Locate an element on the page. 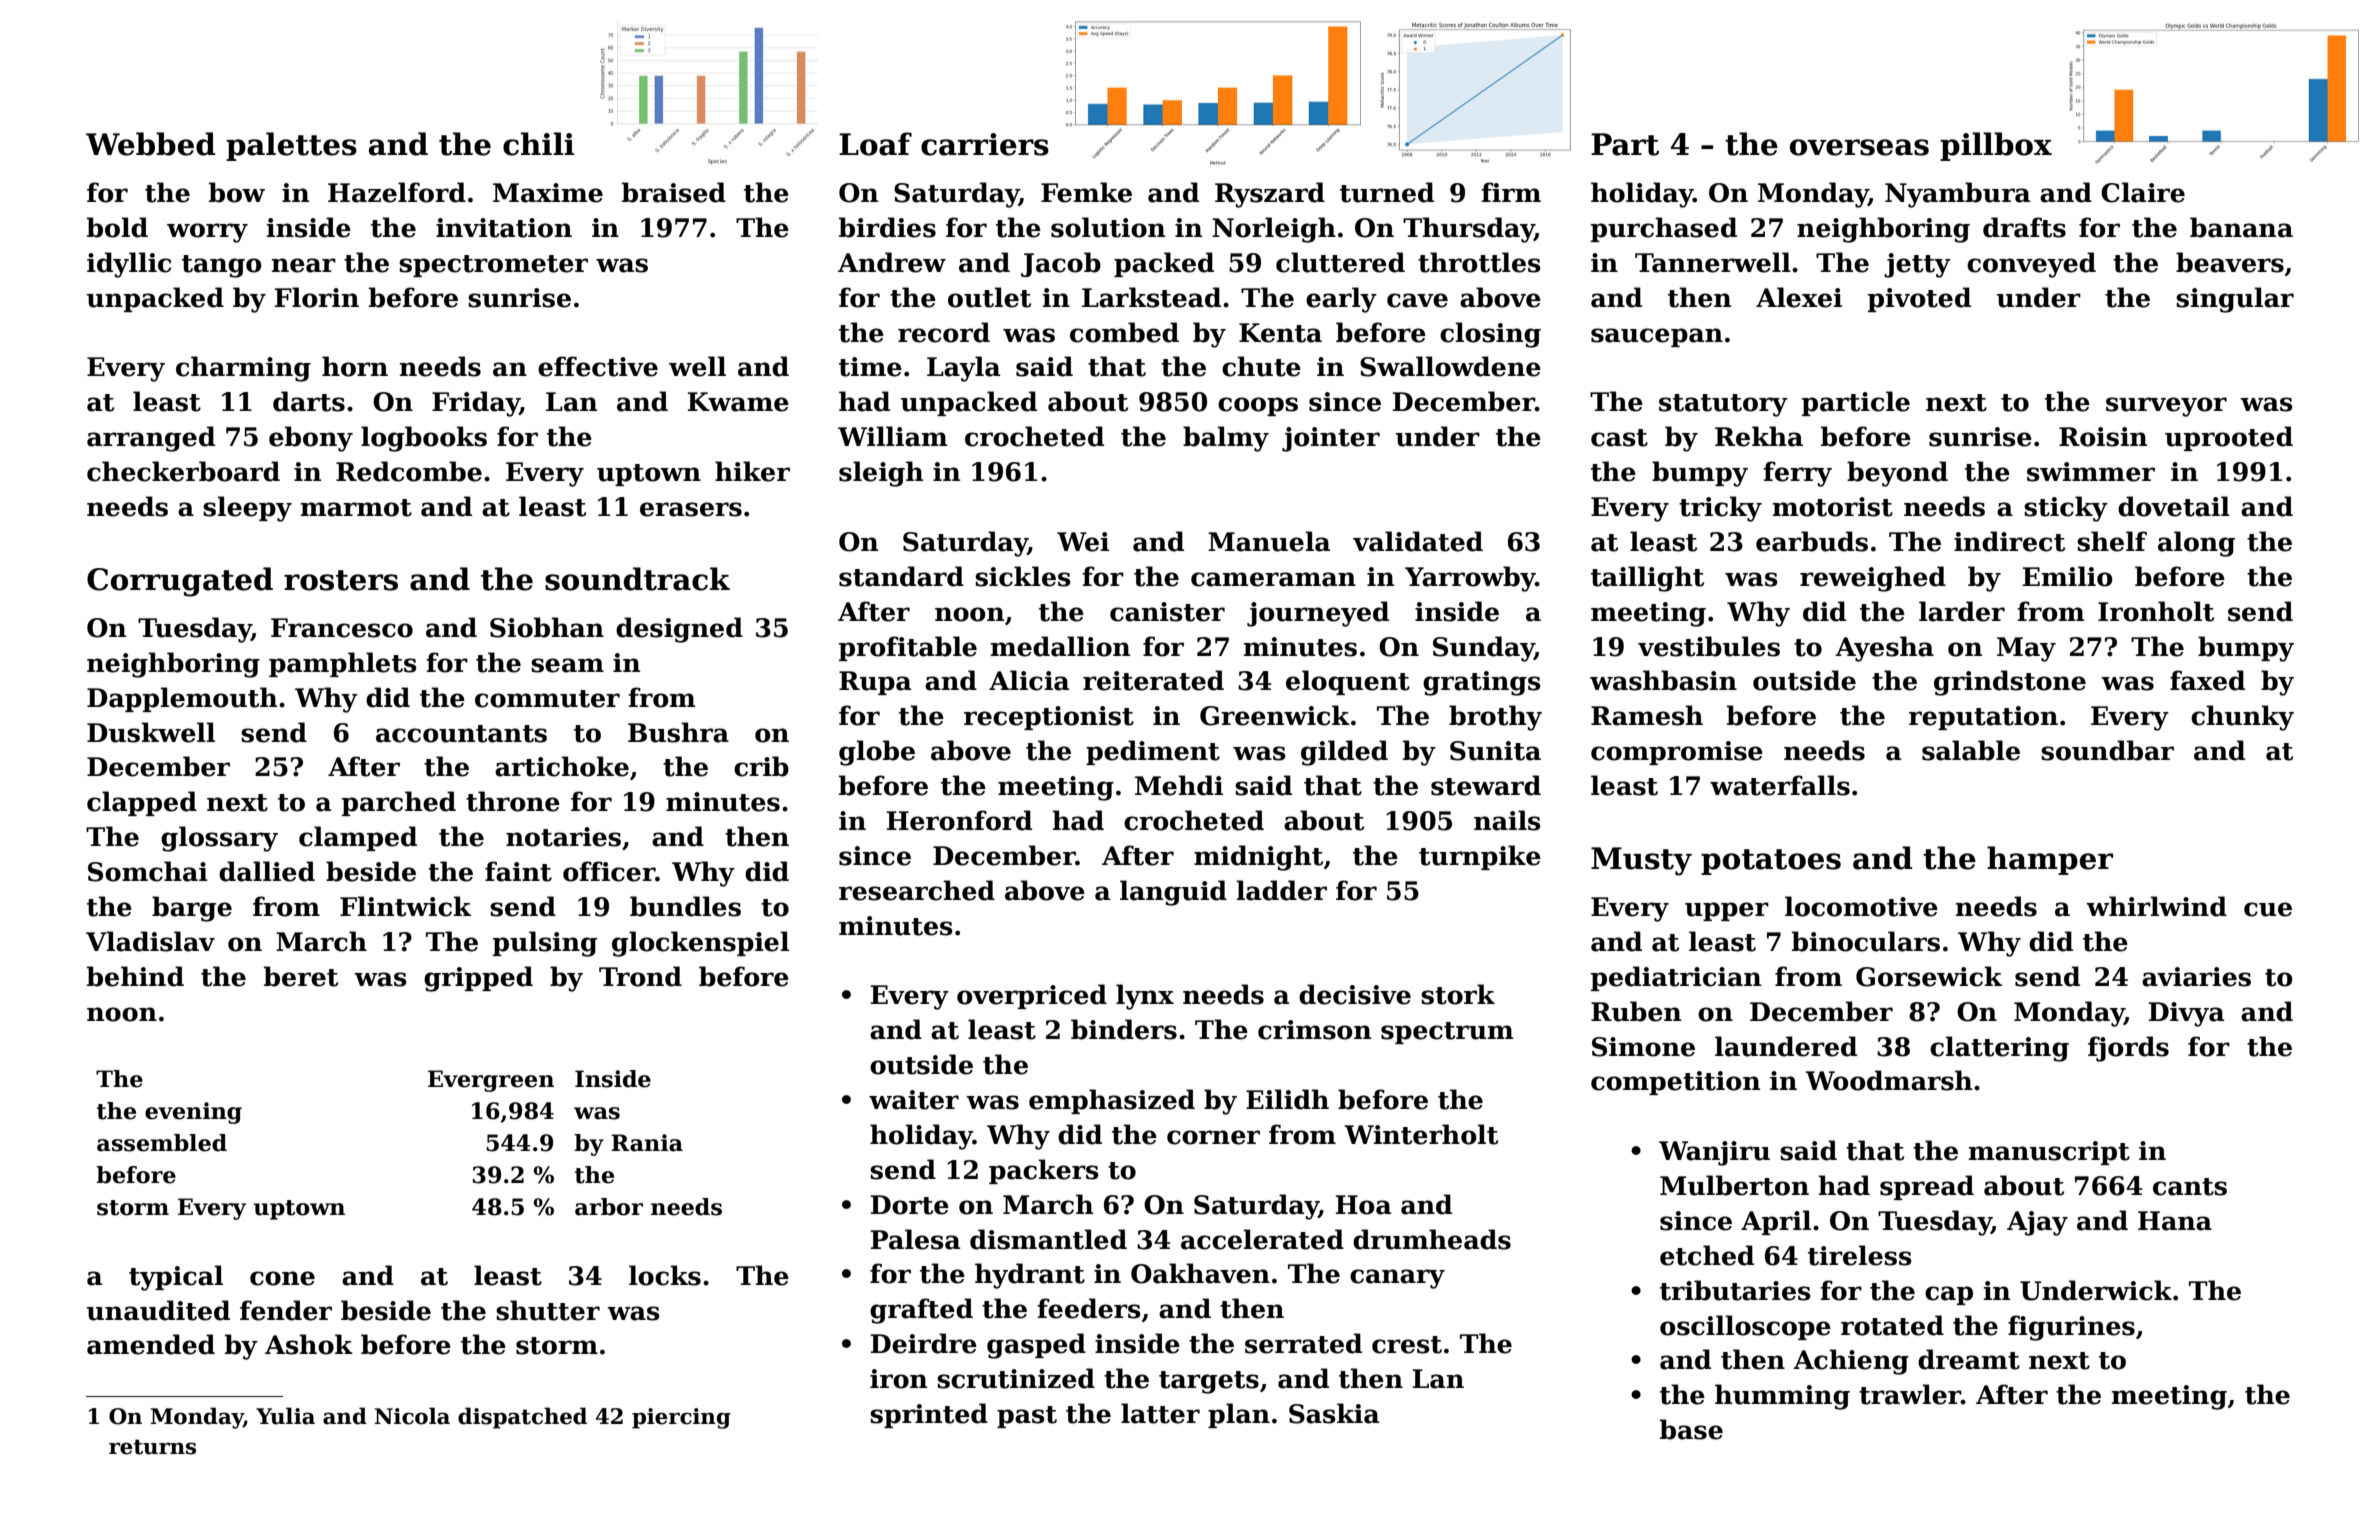 This image has height=1540, width=2380. Kenta is located at coordinates (1280, 333).
